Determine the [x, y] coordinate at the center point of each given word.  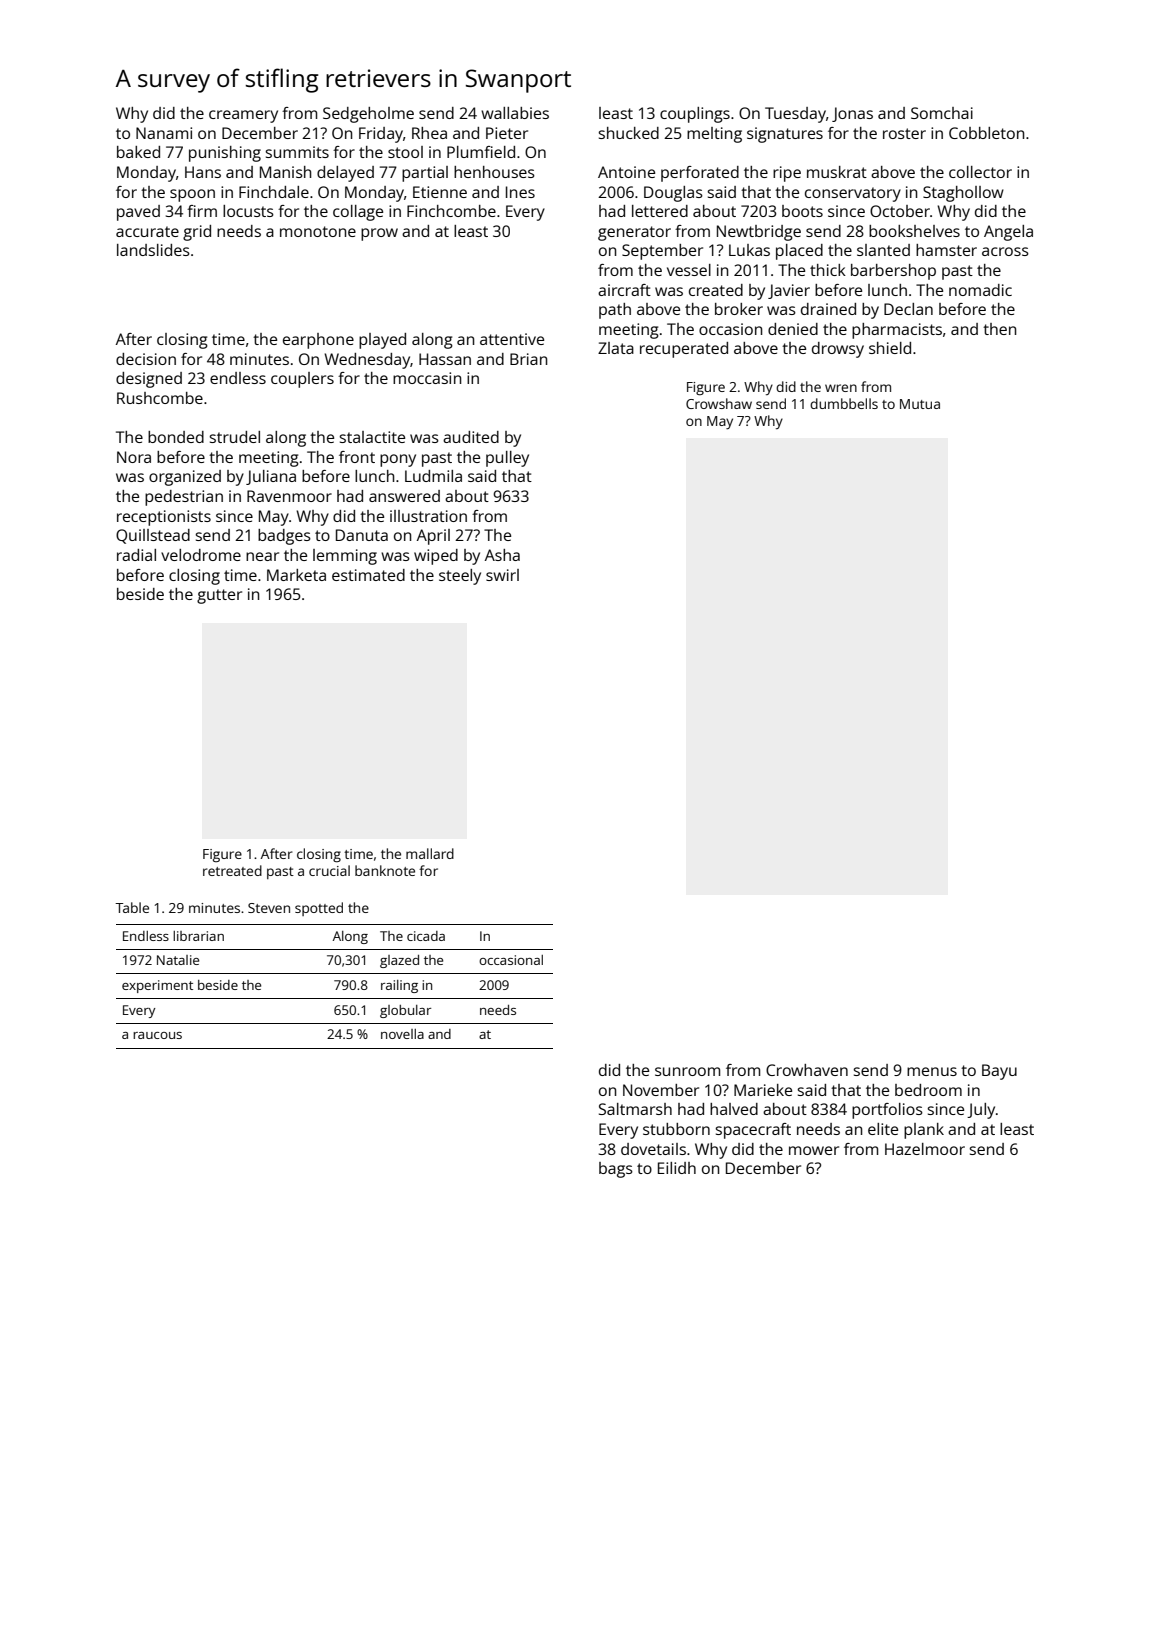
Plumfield [481, 152]
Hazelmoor [925, 1149]
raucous [157, 1035]
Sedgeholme [368, 115]
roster [904, 133]
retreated [232, 870]
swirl [502, 575]
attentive [512, 339]
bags [616, 1170]
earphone [318, 341]
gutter [219, 596]
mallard [430, 853]
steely [460, 577]
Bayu [999, 1072]
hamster [946, 250]
